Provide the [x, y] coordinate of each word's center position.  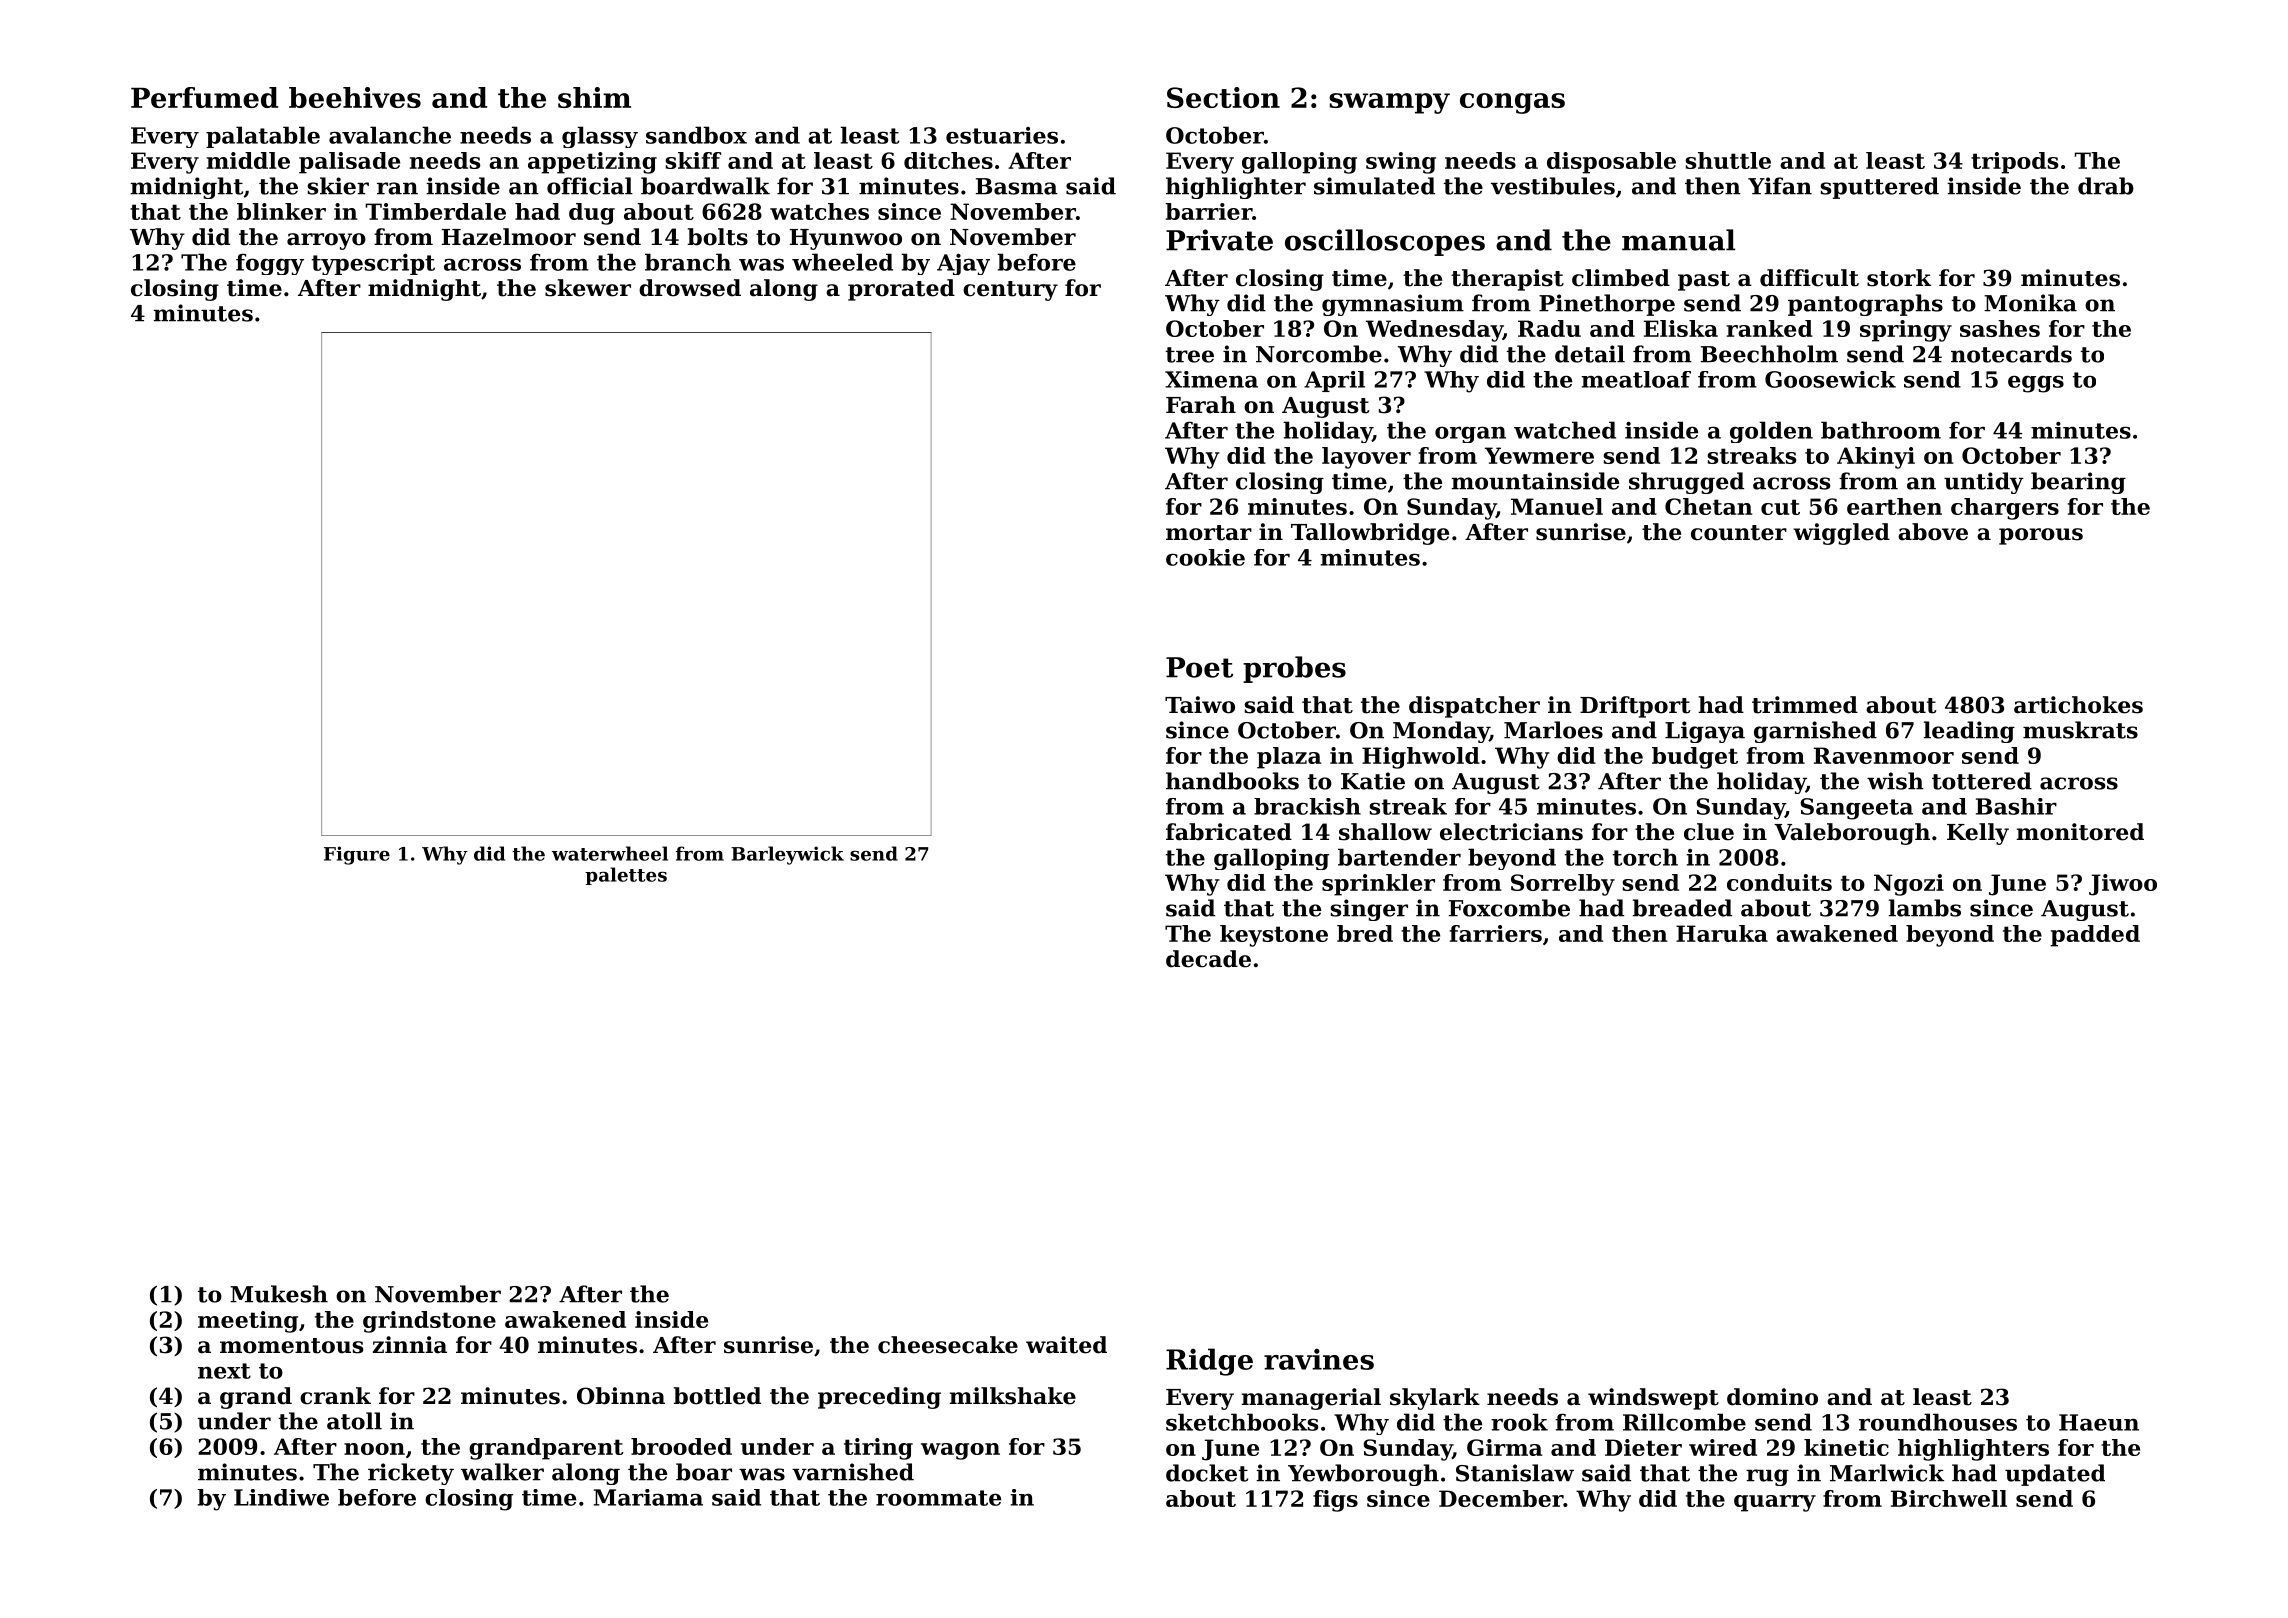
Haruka [1722, 933]
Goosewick [1830, 379]
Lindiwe [281, 1497]
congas [1512, 103]
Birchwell [1949, 1498]
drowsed [690, 288]
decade [1208, 959]
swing [1401, 163]
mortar [1209, 533]
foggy [270, 264]
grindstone [429, 1322]
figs [1335, 1501]
